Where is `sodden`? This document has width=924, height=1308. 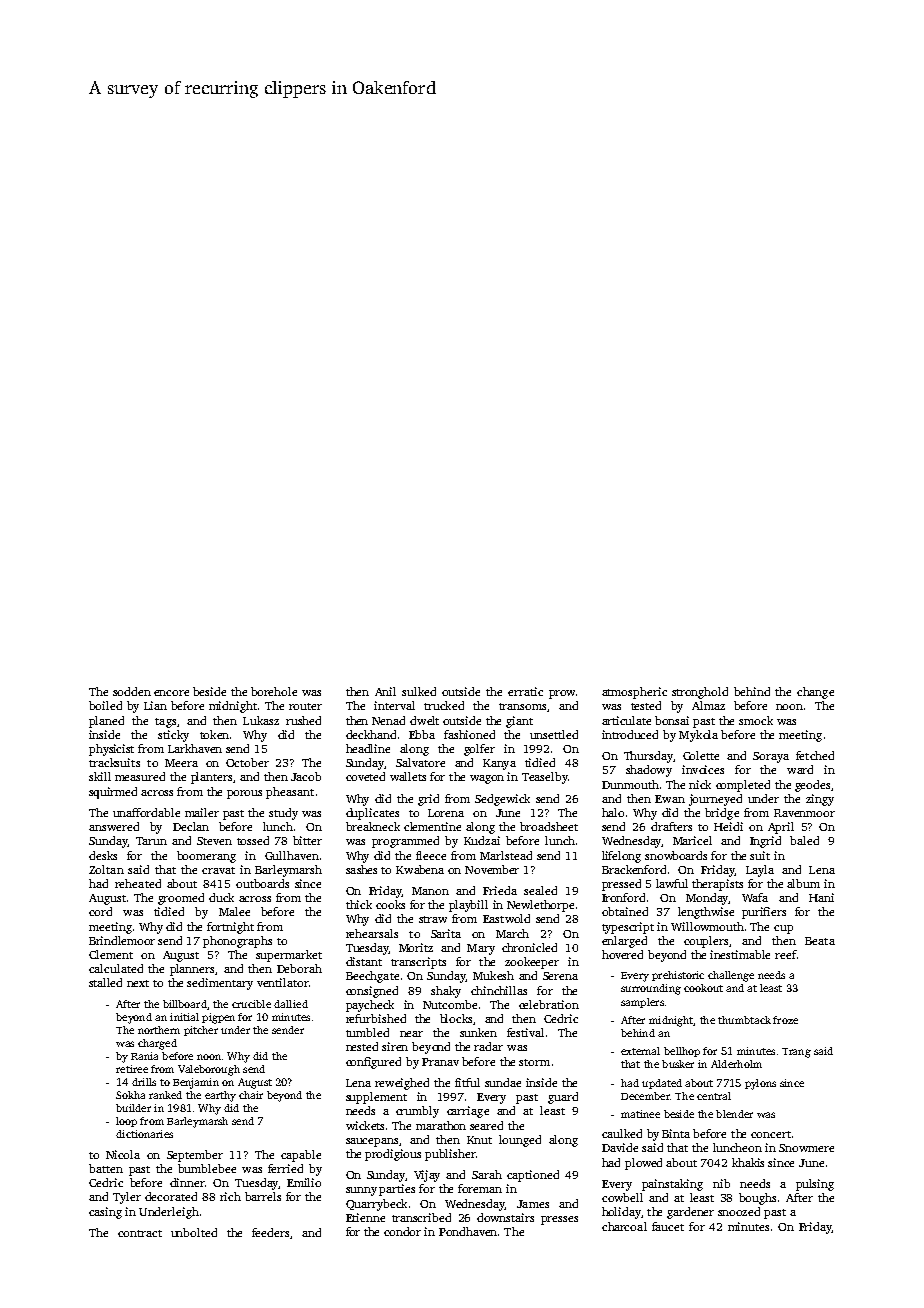 sodden is located at coordinates (132, 691).
